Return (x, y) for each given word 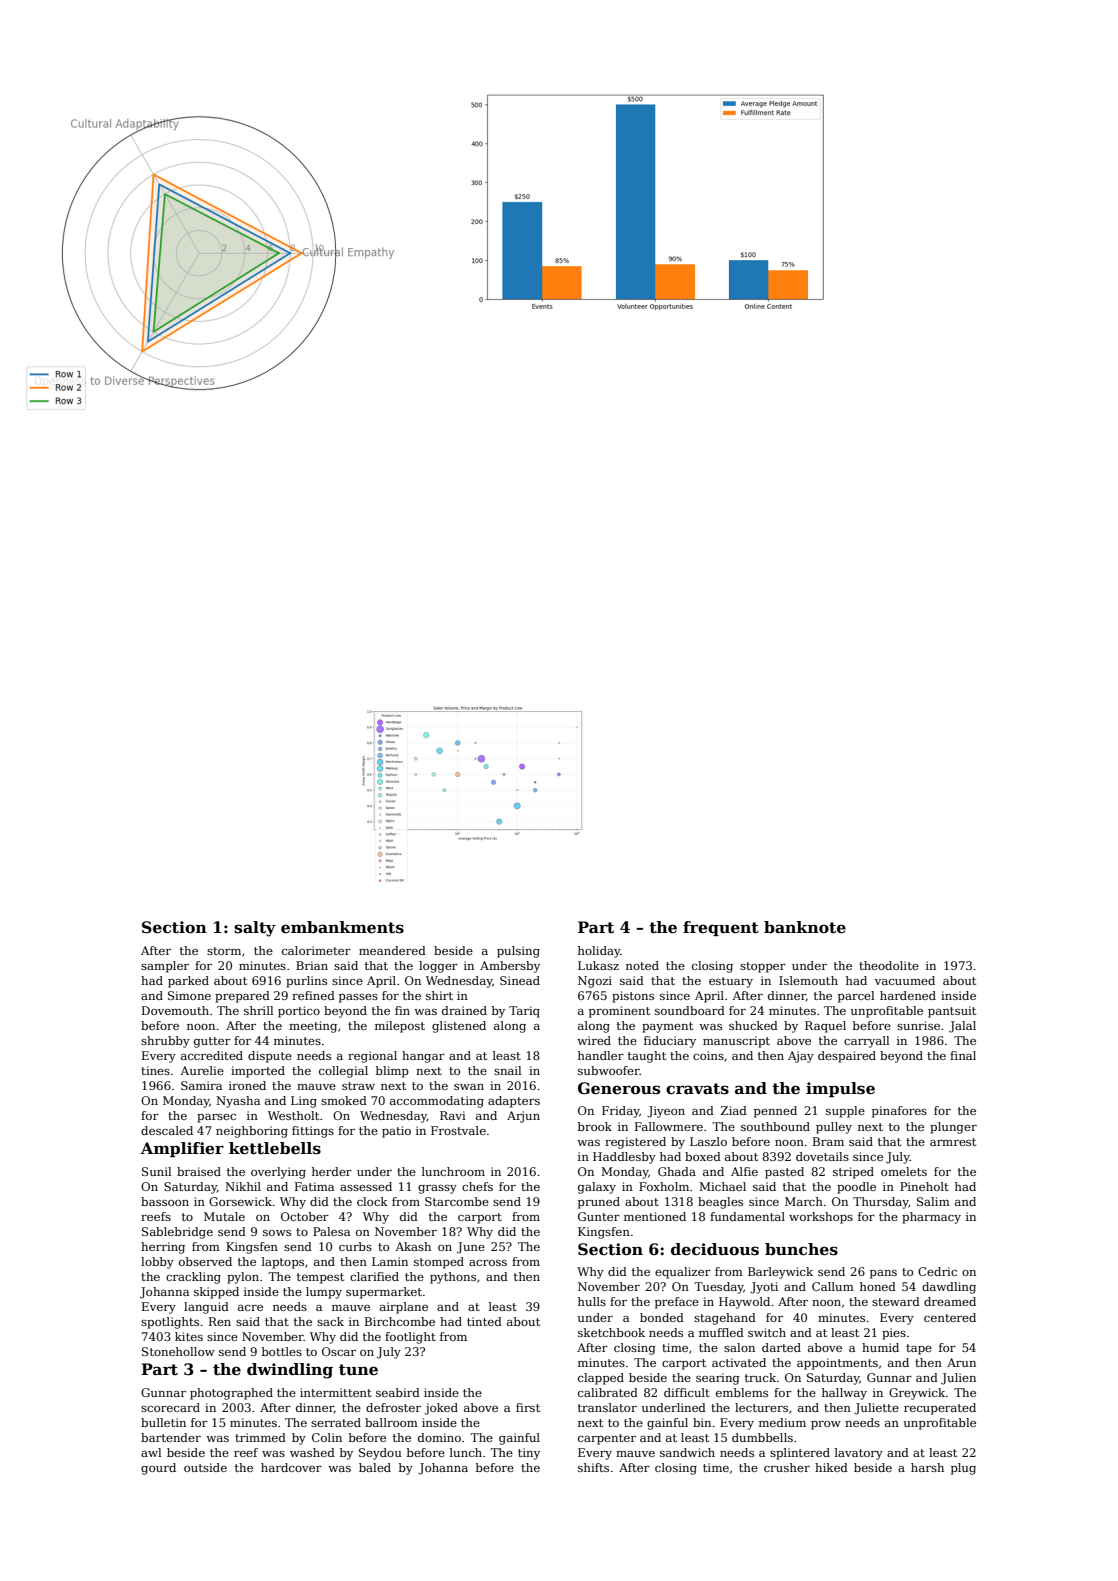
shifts (593, 1467)
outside (205, 1467)
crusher (787, 1467)
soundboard (690, 1010)
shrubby (165, 1042)
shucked (753, 1025)
